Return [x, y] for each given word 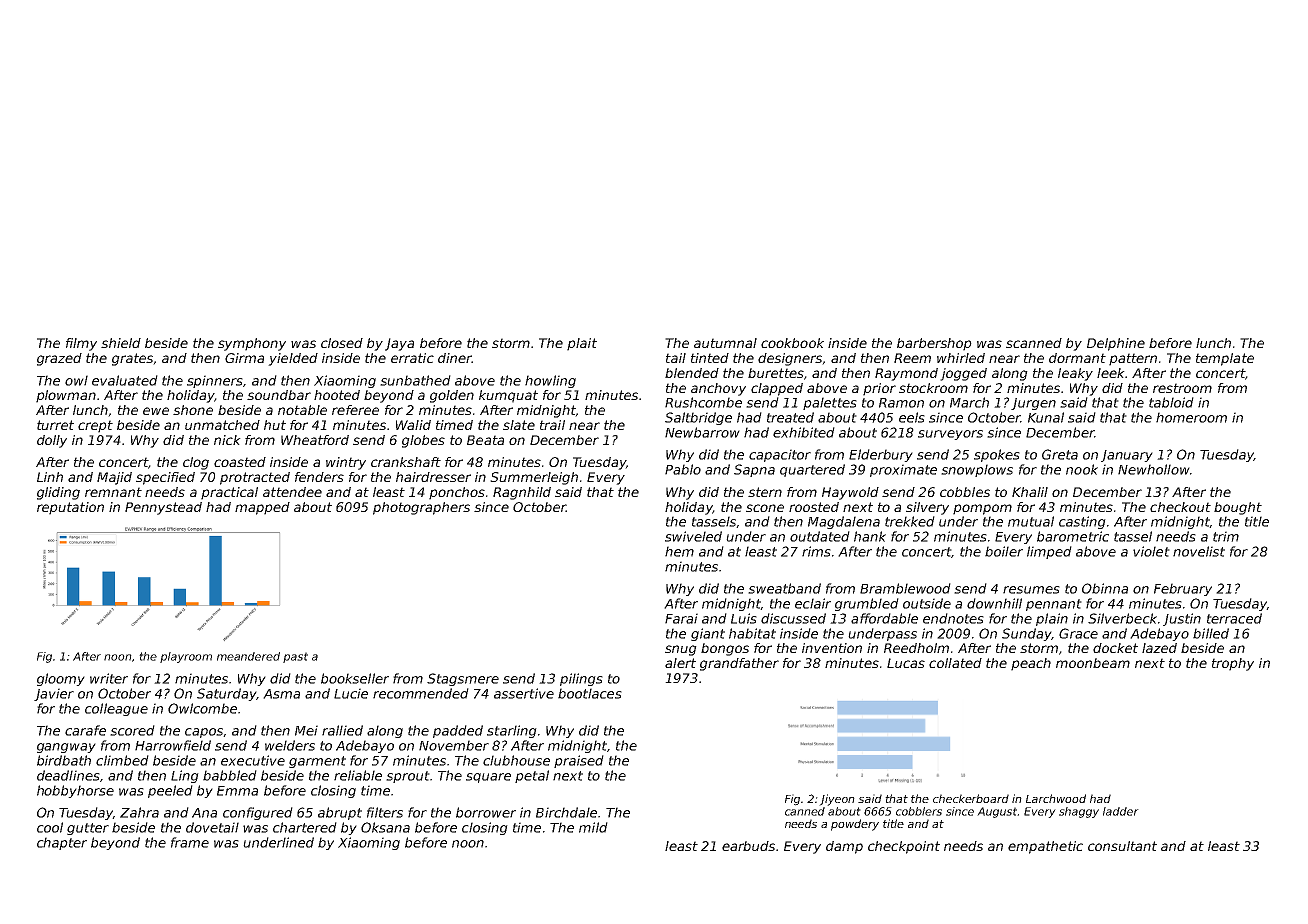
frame [190, 842]
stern [765, 492]
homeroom [1191, 417]
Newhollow [1154, 469]
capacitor [780, 455]
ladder [1121, 811]
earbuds [748, 846]
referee [355, 410]
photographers [421, 508]
